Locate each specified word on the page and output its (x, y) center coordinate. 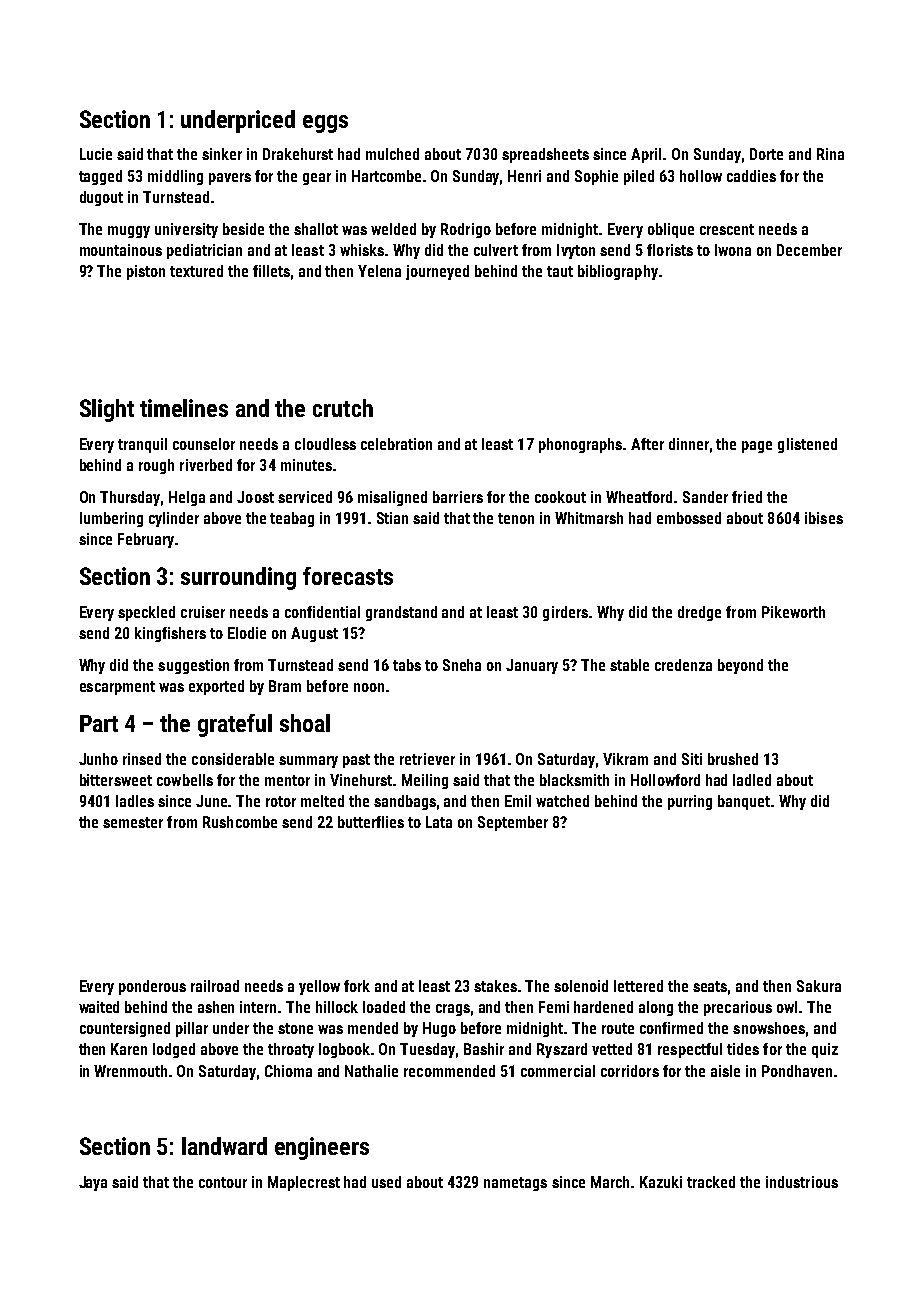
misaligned (392, 498)
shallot (316, 229)
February (146, 540)
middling (175, 177)
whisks (362, 250)
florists (670, 250)
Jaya (93, 1183)
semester (133, 822)
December (809, 250)
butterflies (371, 822)
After (647, 444)
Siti (692, 759)
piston (146, 272)
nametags (515, 1184)
